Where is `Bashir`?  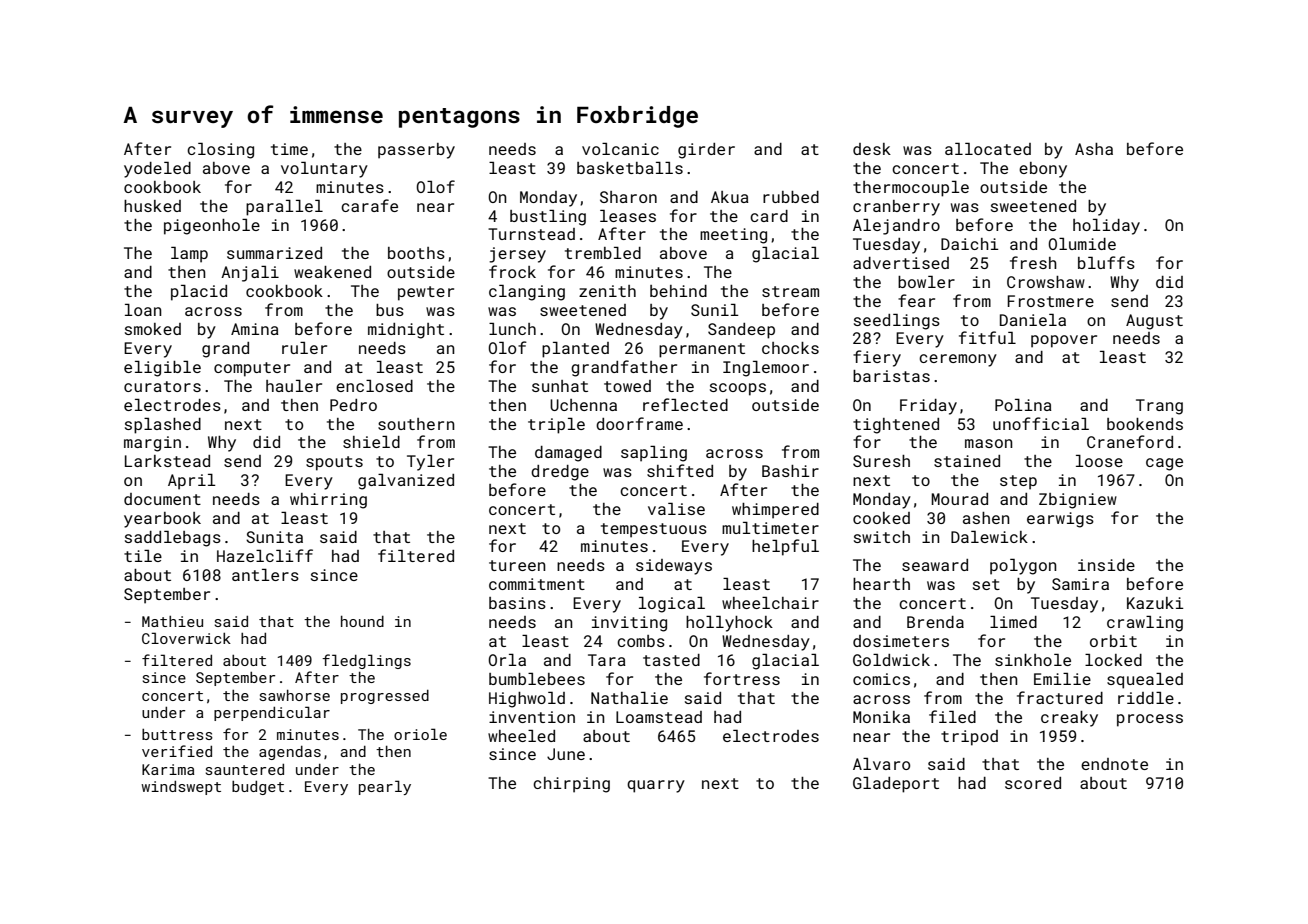
Bashir is located at coordinates (790, 471).
